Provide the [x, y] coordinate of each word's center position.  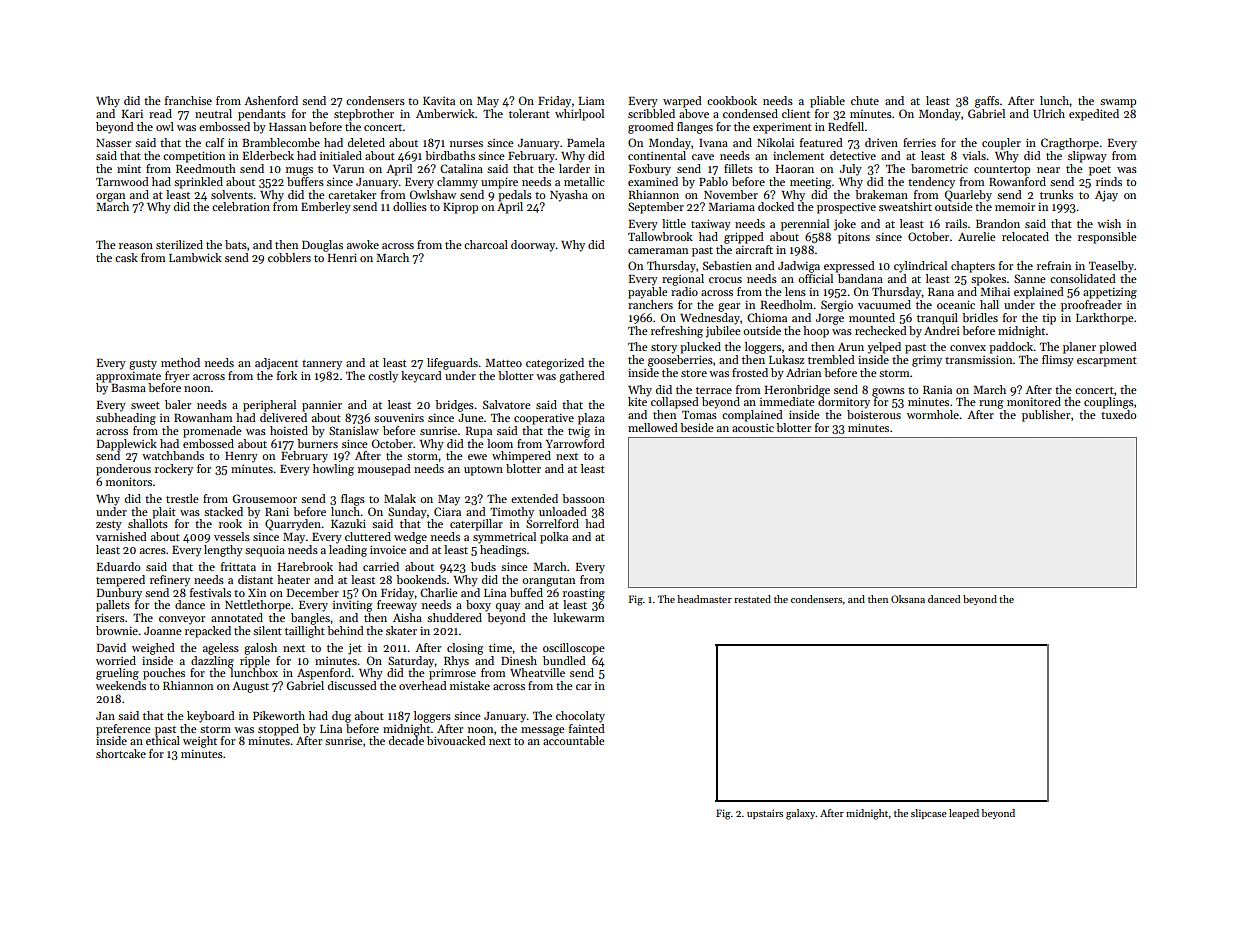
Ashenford [271, 100]
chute [865, 100]
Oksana [908, 599]
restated [752, 599]
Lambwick [195, 257]
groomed [651, 128]
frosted [750, 372]
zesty [109, 526]
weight [200, 742]
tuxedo [1118, 414]
